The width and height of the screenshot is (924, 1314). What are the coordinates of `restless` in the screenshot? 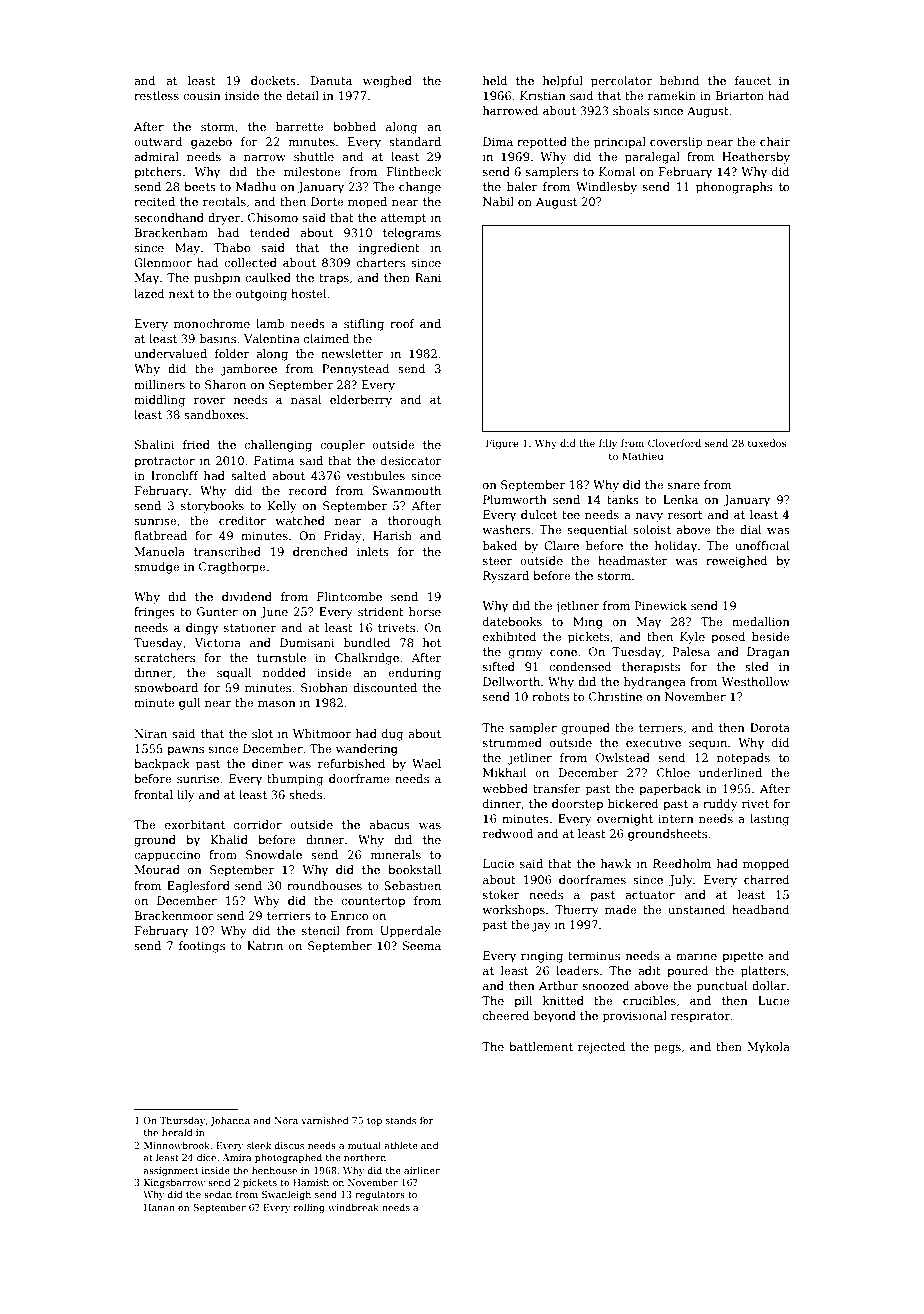 It's located at (156, 95).
